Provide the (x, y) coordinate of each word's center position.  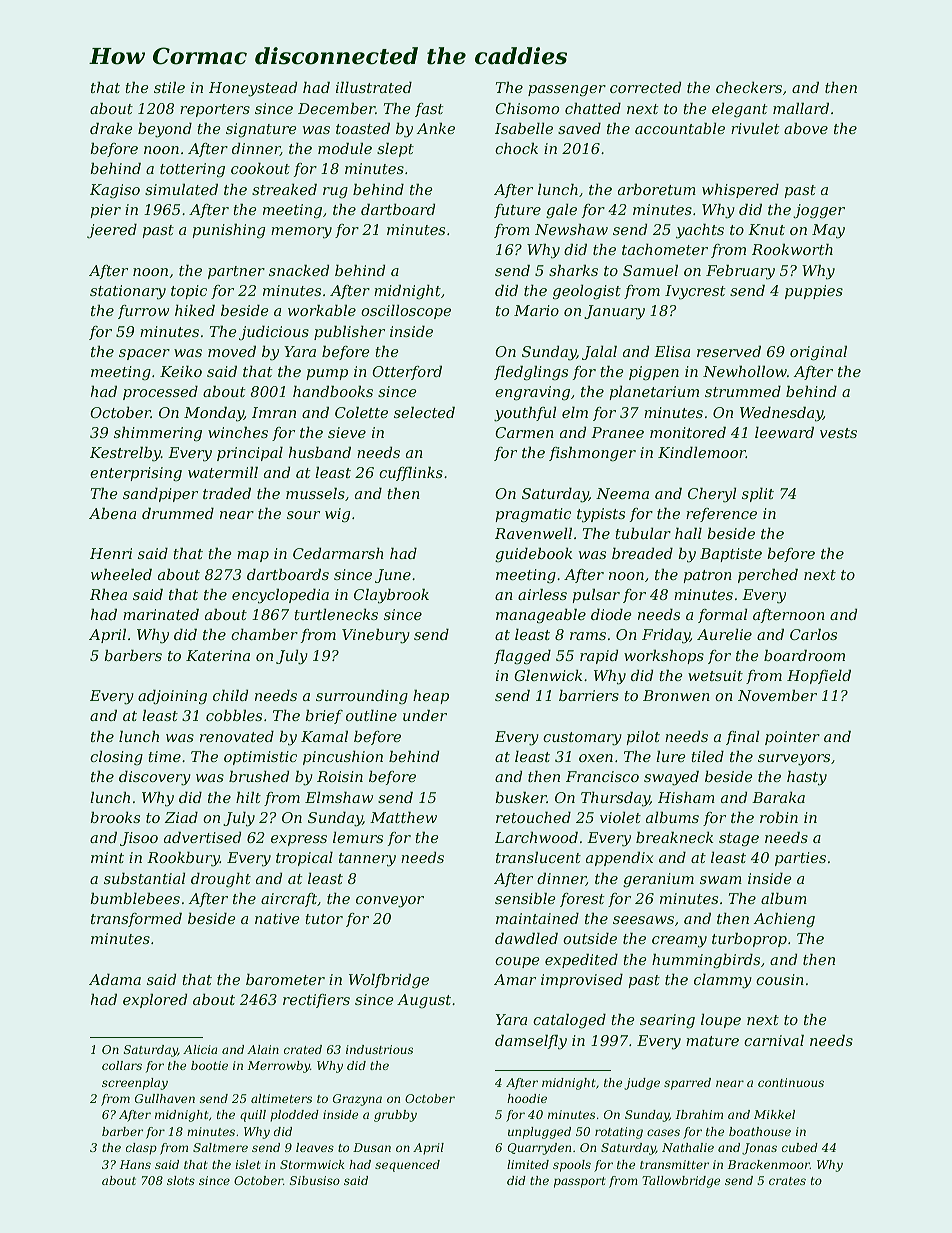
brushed (259, 776)
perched (768, 576)
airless (542, 594)
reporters (215, 110)
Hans (135, 1164)
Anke (436, 128)
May (828, 231)
